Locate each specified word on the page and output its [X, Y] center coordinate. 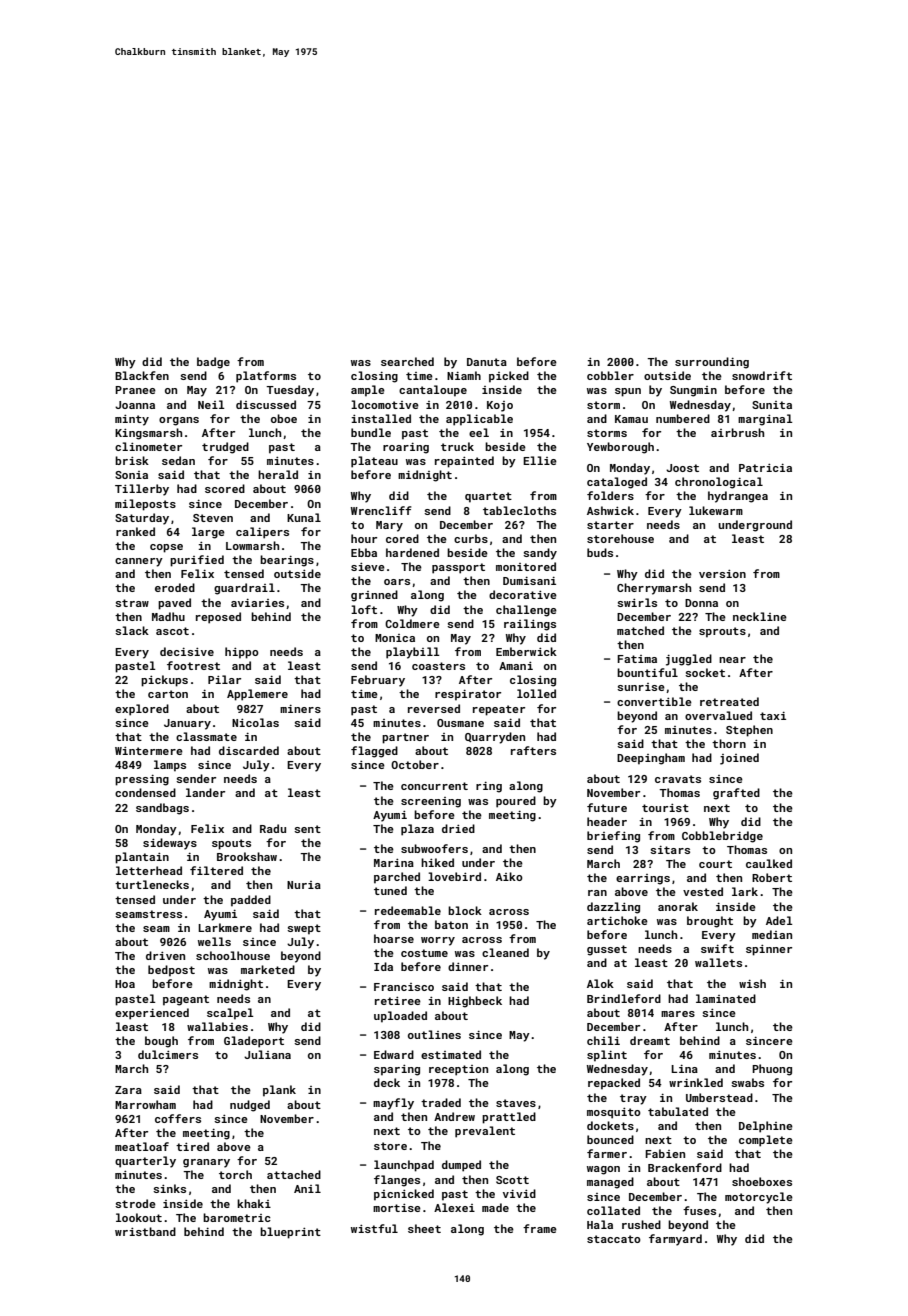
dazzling [613, 908]
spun [628, 392]
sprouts [722, 632]
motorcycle [759, 1198]
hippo [242, 653]
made [495, 1207]
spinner [769, 950]
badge [213, 363]
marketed [268, 969]
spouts [231, 844]
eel [479, 432]
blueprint [290, 1233]
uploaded [400, 1017]
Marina [394, 863]
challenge [526, 611]
